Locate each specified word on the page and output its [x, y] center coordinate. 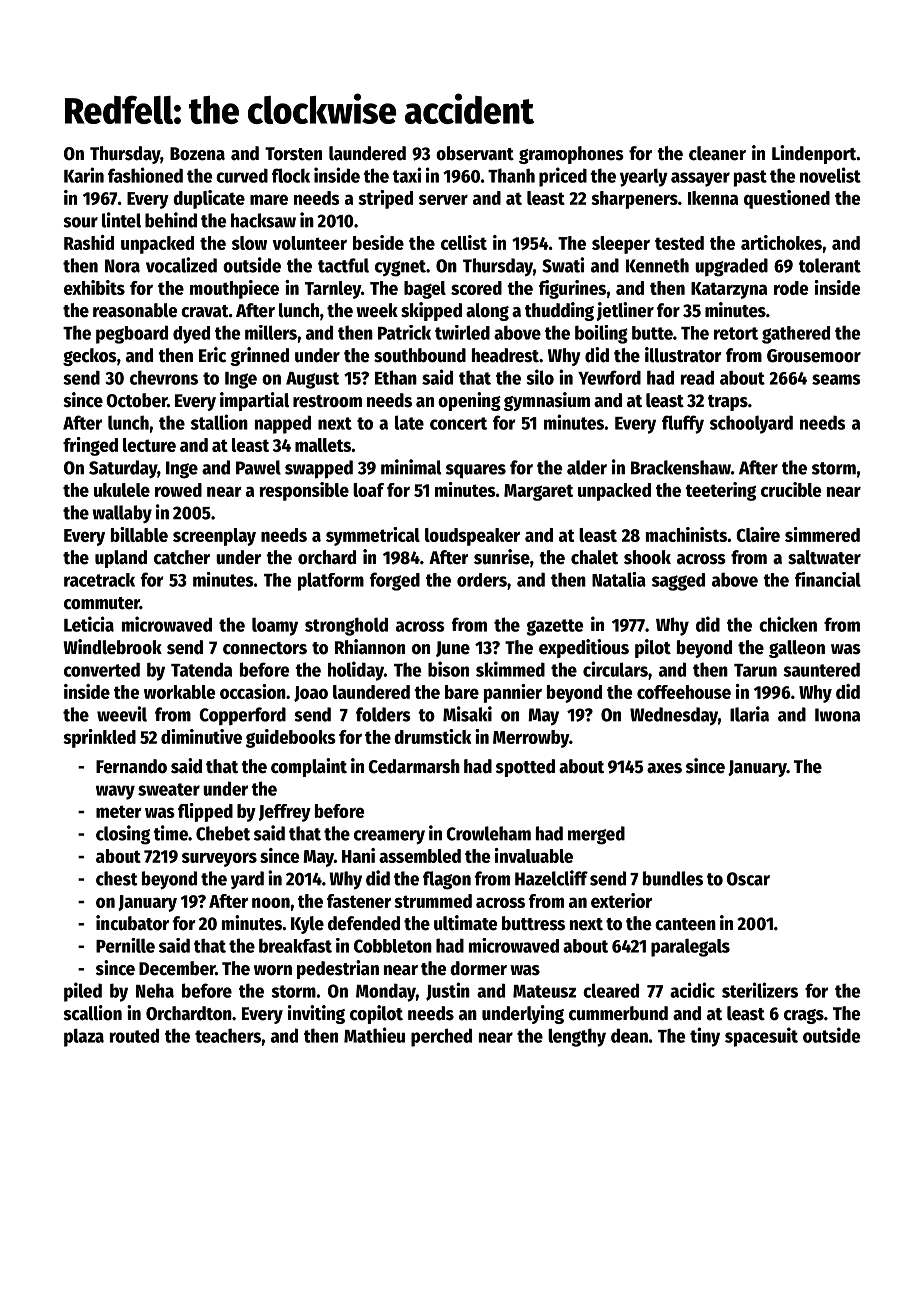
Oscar [748, 879]
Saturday [123, 469]
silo [540, 377]
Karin [84, 175]
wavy [115, 792]
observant [475, 153]
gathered [796, 335]
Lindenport [814, 154]
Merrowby [531, 739]
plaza [84, 1037]
